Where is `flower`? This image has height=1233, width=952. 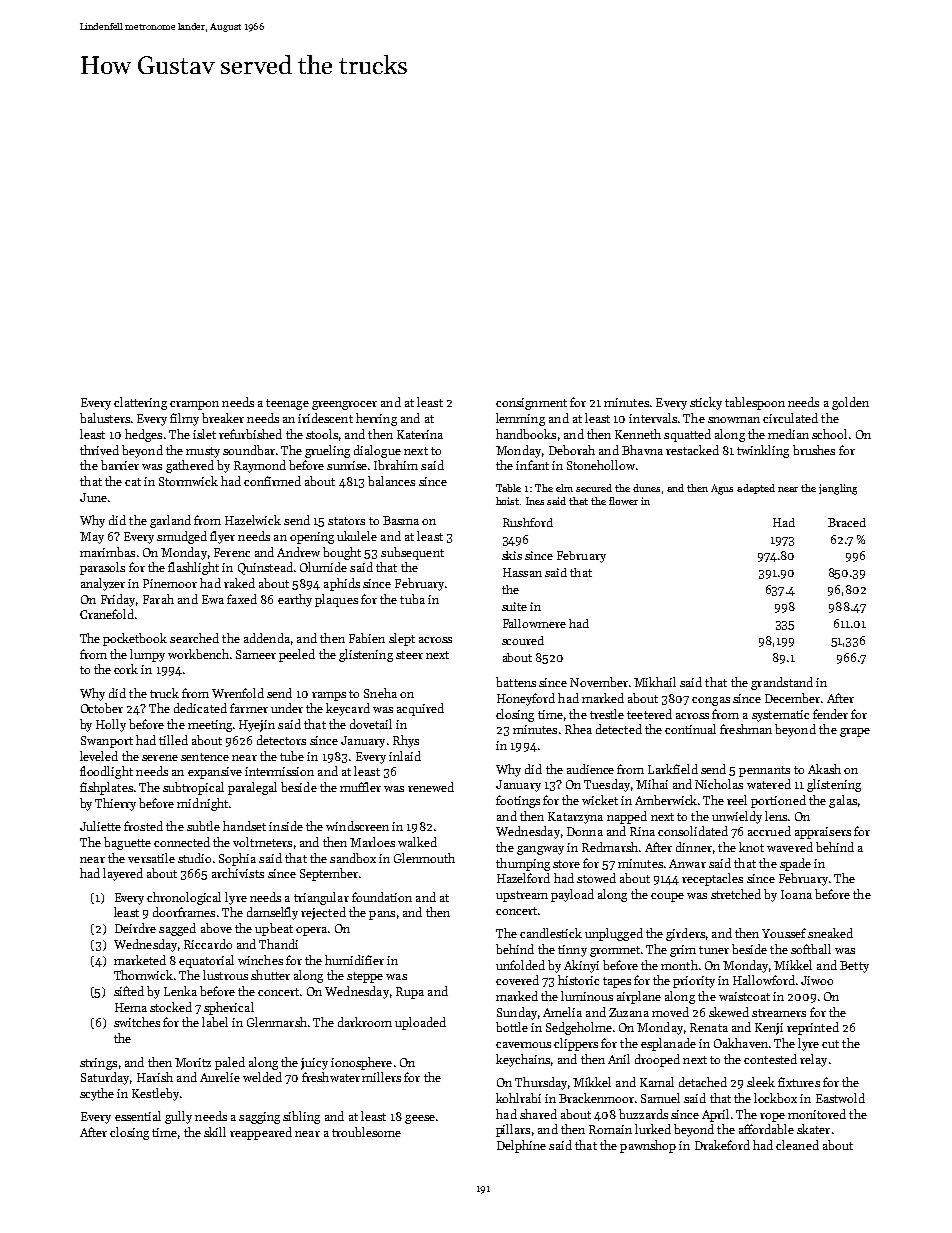 flower is located at coordinates (623, 501).
